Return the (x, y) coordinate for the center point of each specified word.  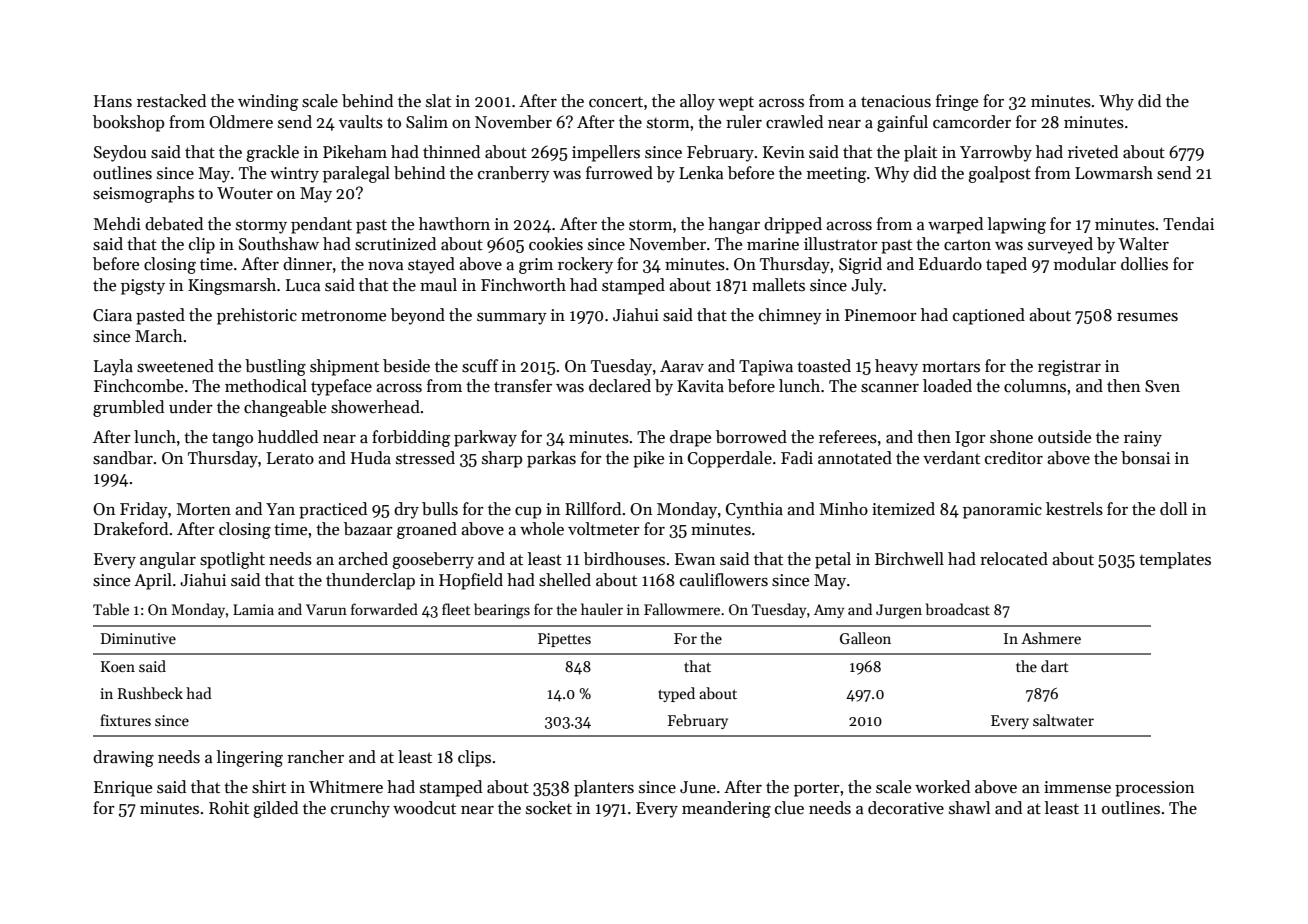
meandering (726, 809)
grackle (272, 153)
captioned (989, 316)
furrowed (619, 173)
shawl (969, 808)
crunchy (360, 809)
